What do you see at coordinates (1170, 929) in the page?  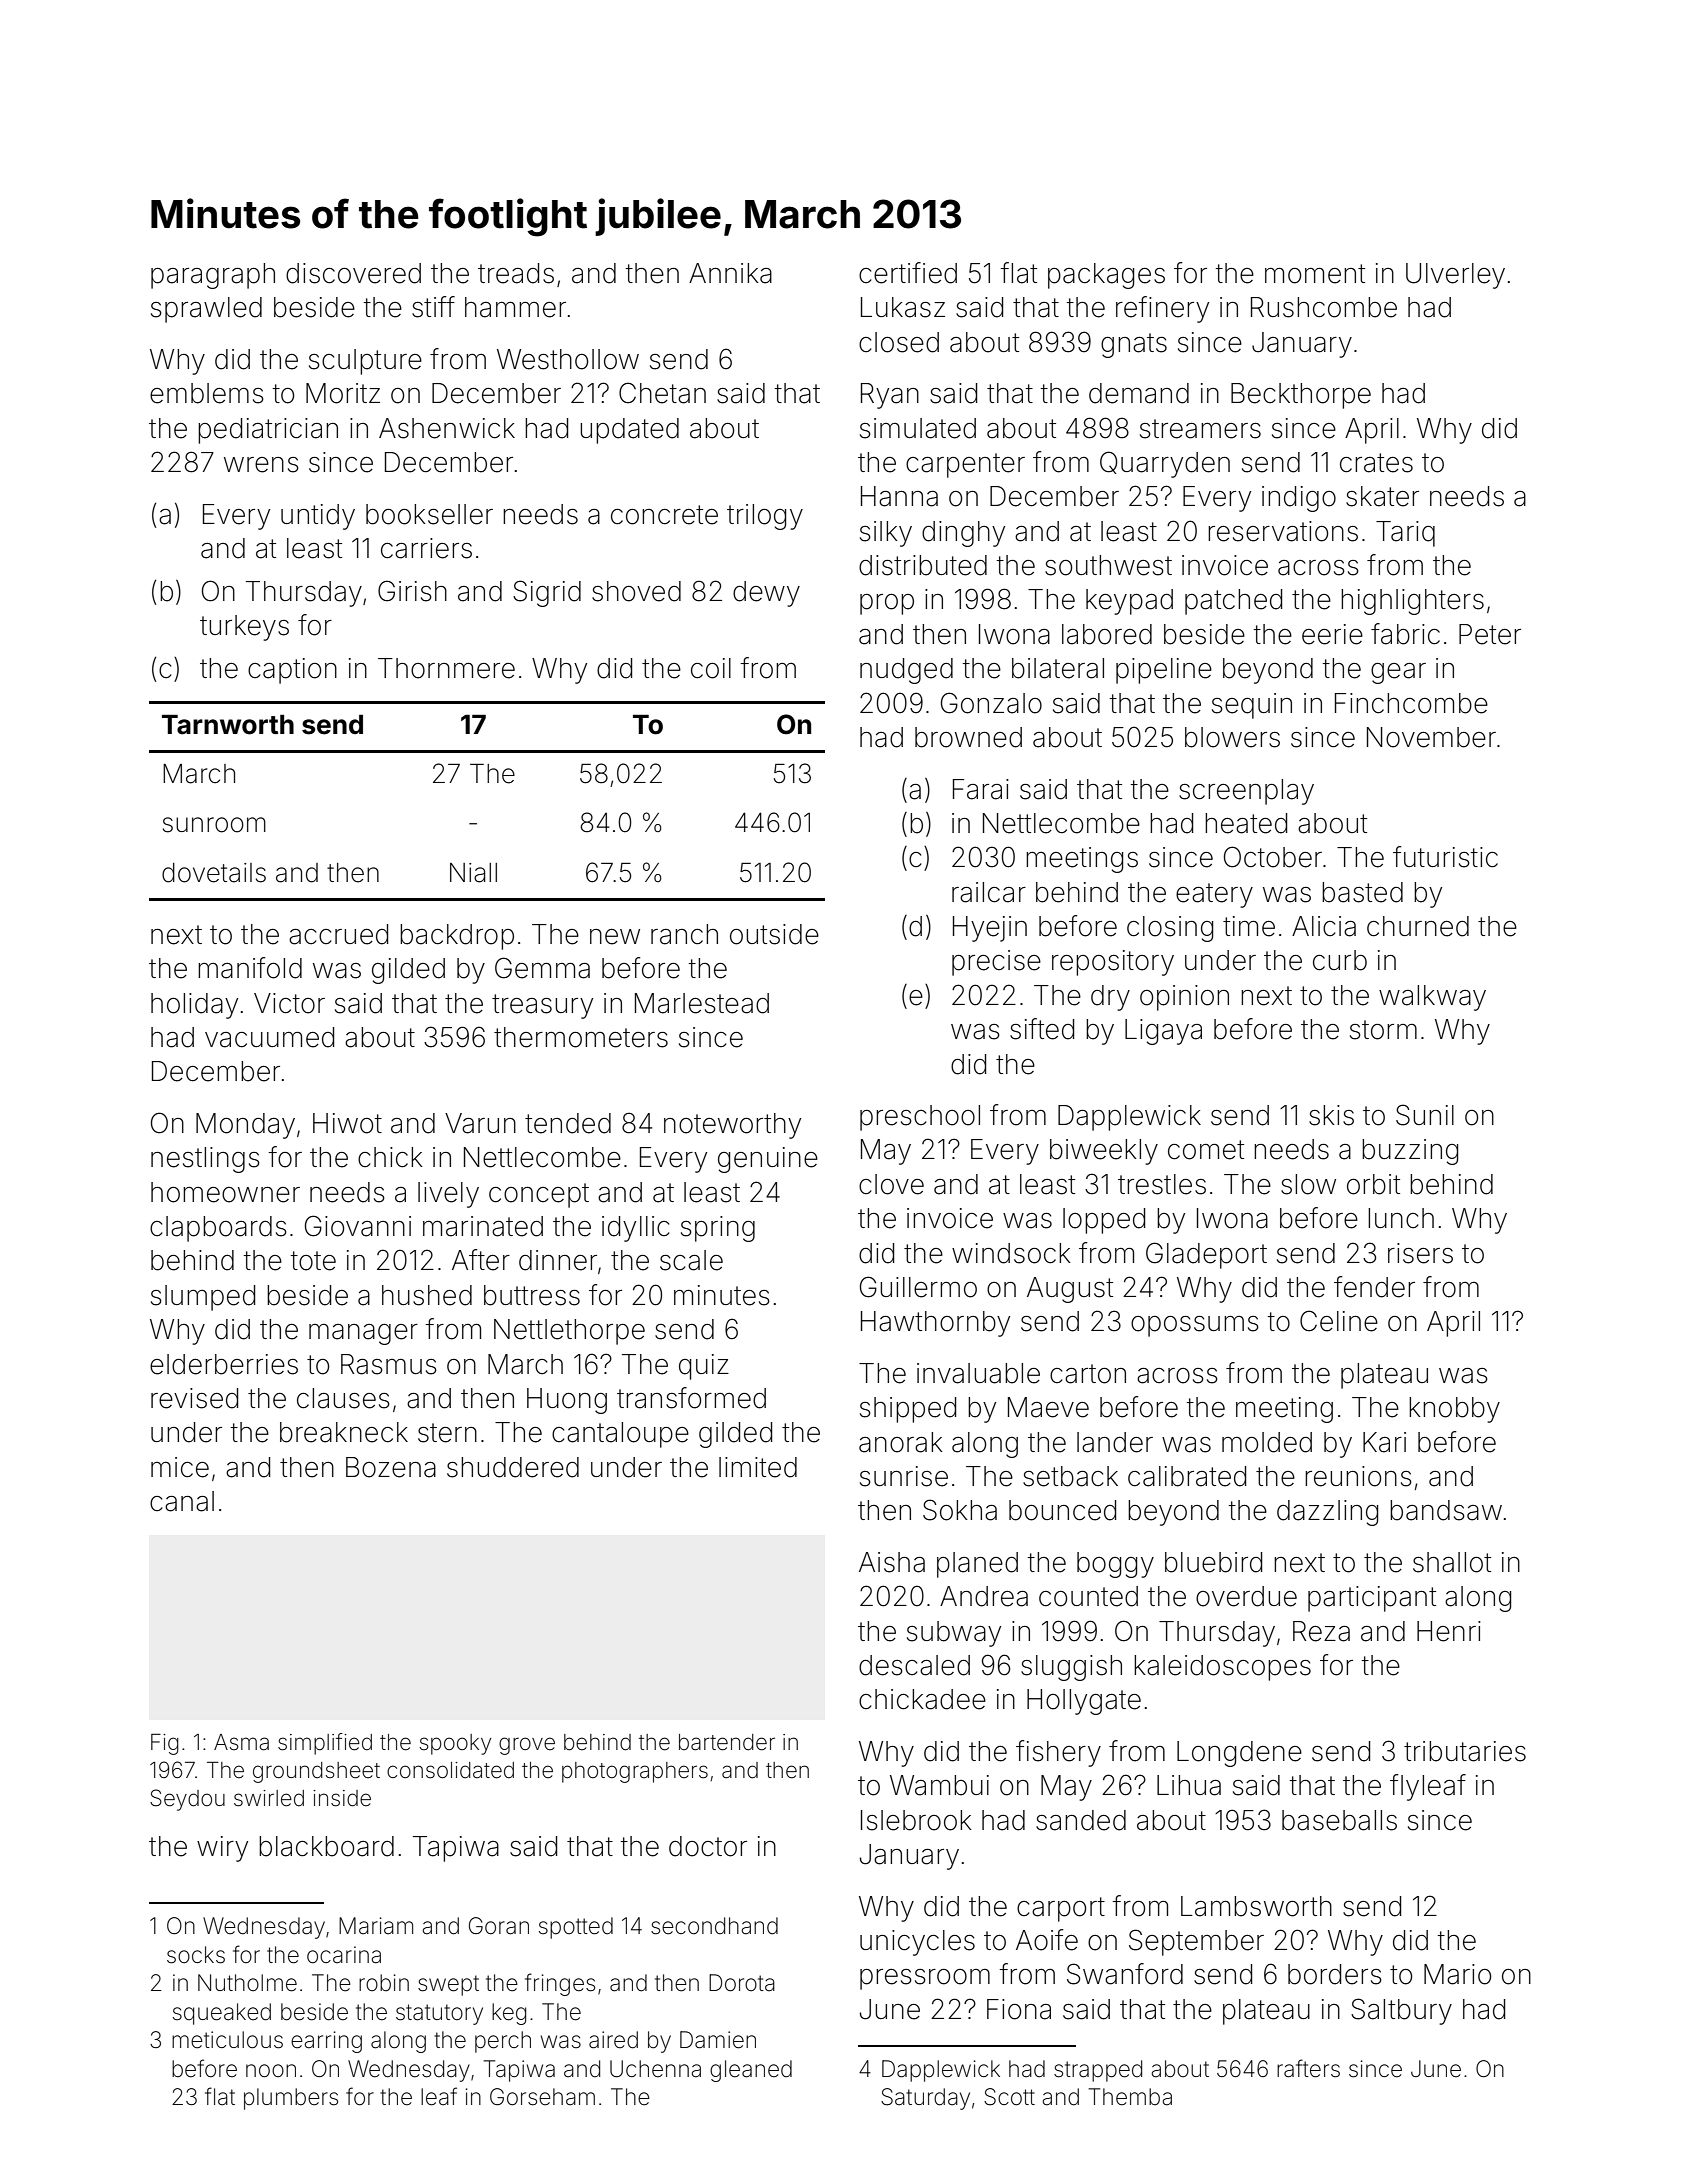 I see `closing` at bounding box center [1170, 929].
